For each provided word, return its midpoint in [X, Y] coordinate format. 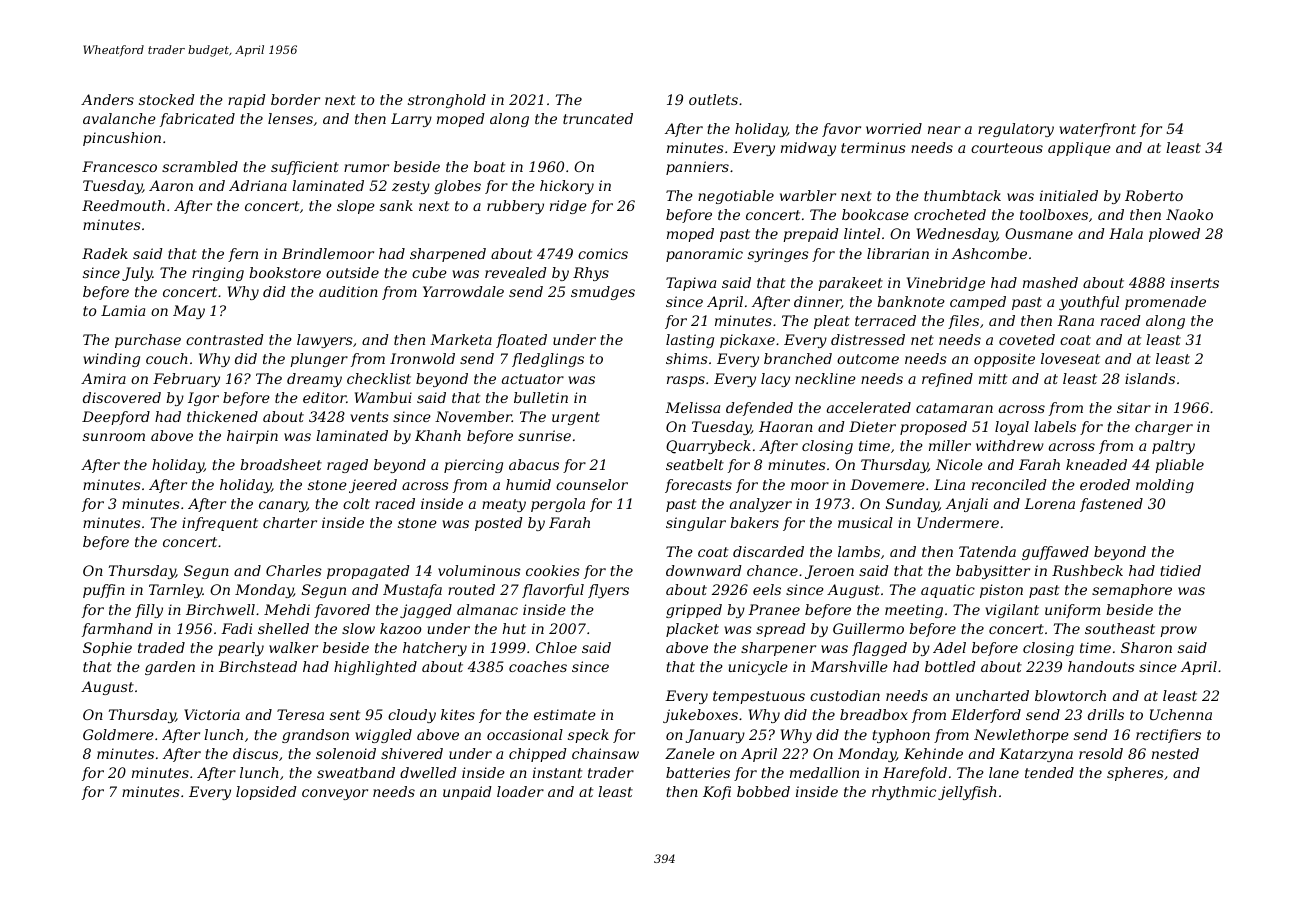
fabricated [197, 120]
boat [489, 166]
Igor [203, 399]
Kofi [717, 793]
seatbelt [695, 464]
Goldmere [118, 734]
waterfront [1097, 130]
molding [1165, 486]
